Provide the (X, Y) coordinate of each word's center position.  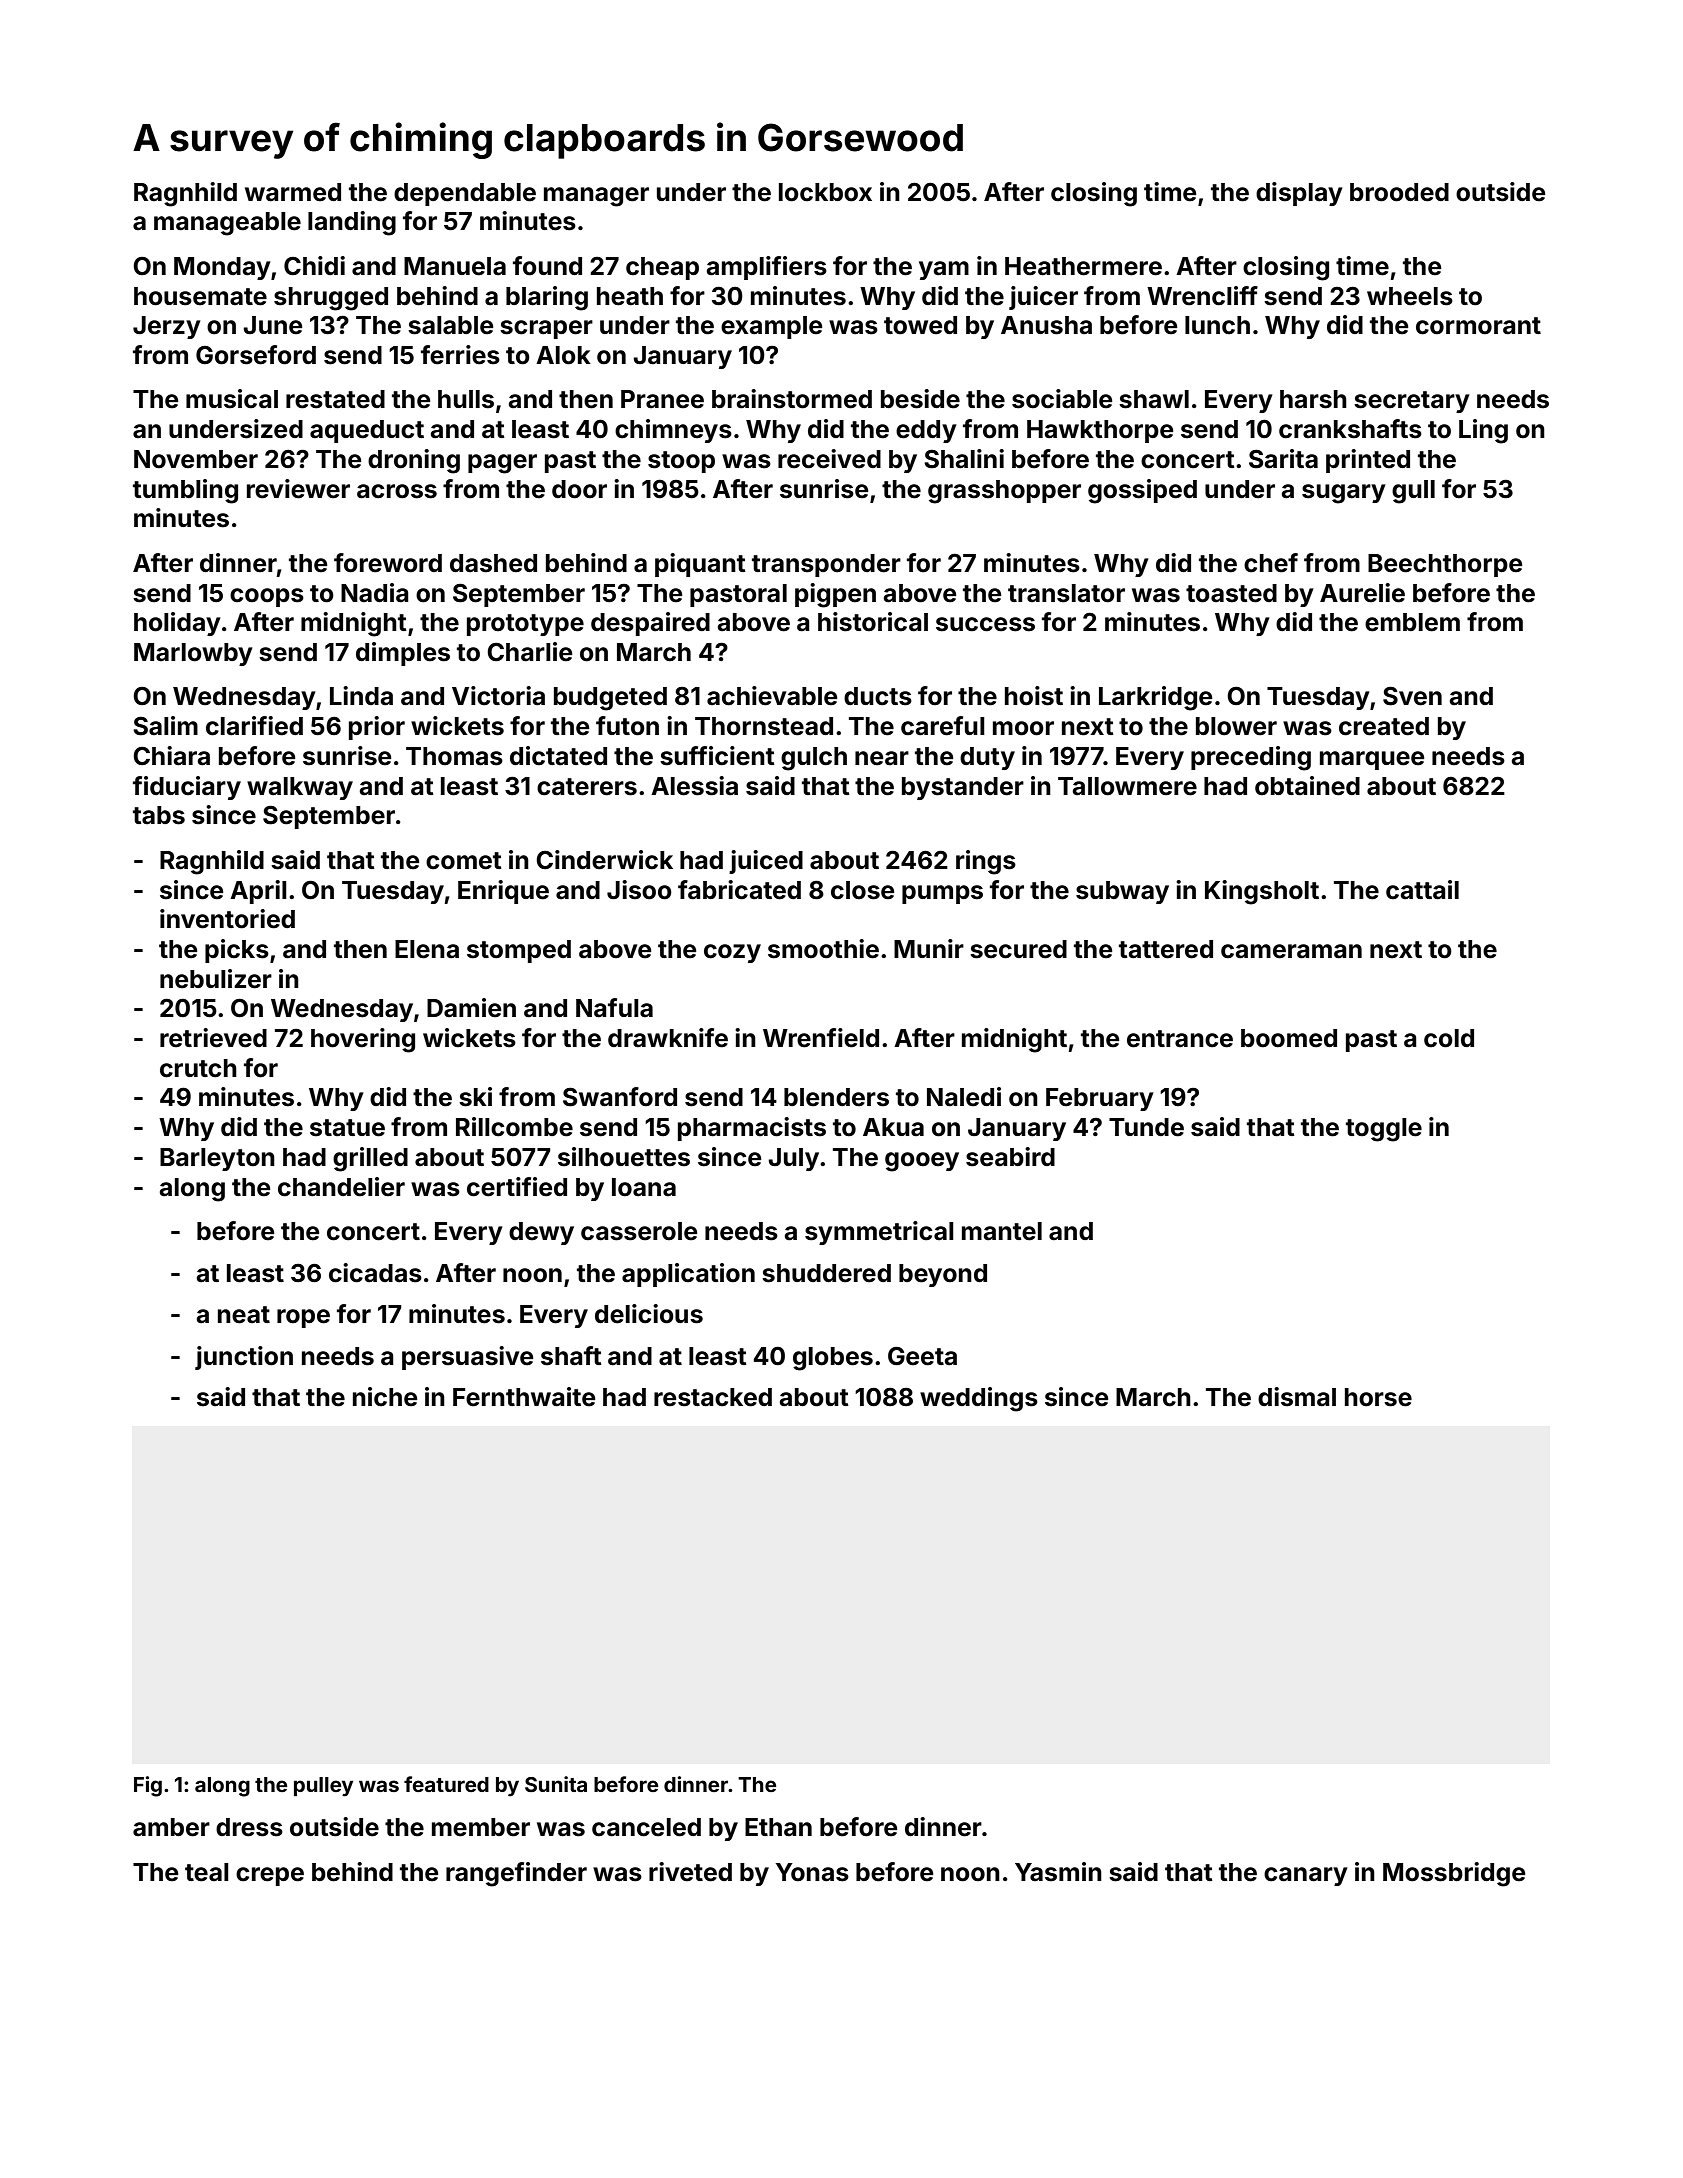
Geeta (922, 1356)
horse (1378, 1397)
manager (596, 197)
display (1299, 194)
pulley (323, 1787)
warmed (293, 192)
